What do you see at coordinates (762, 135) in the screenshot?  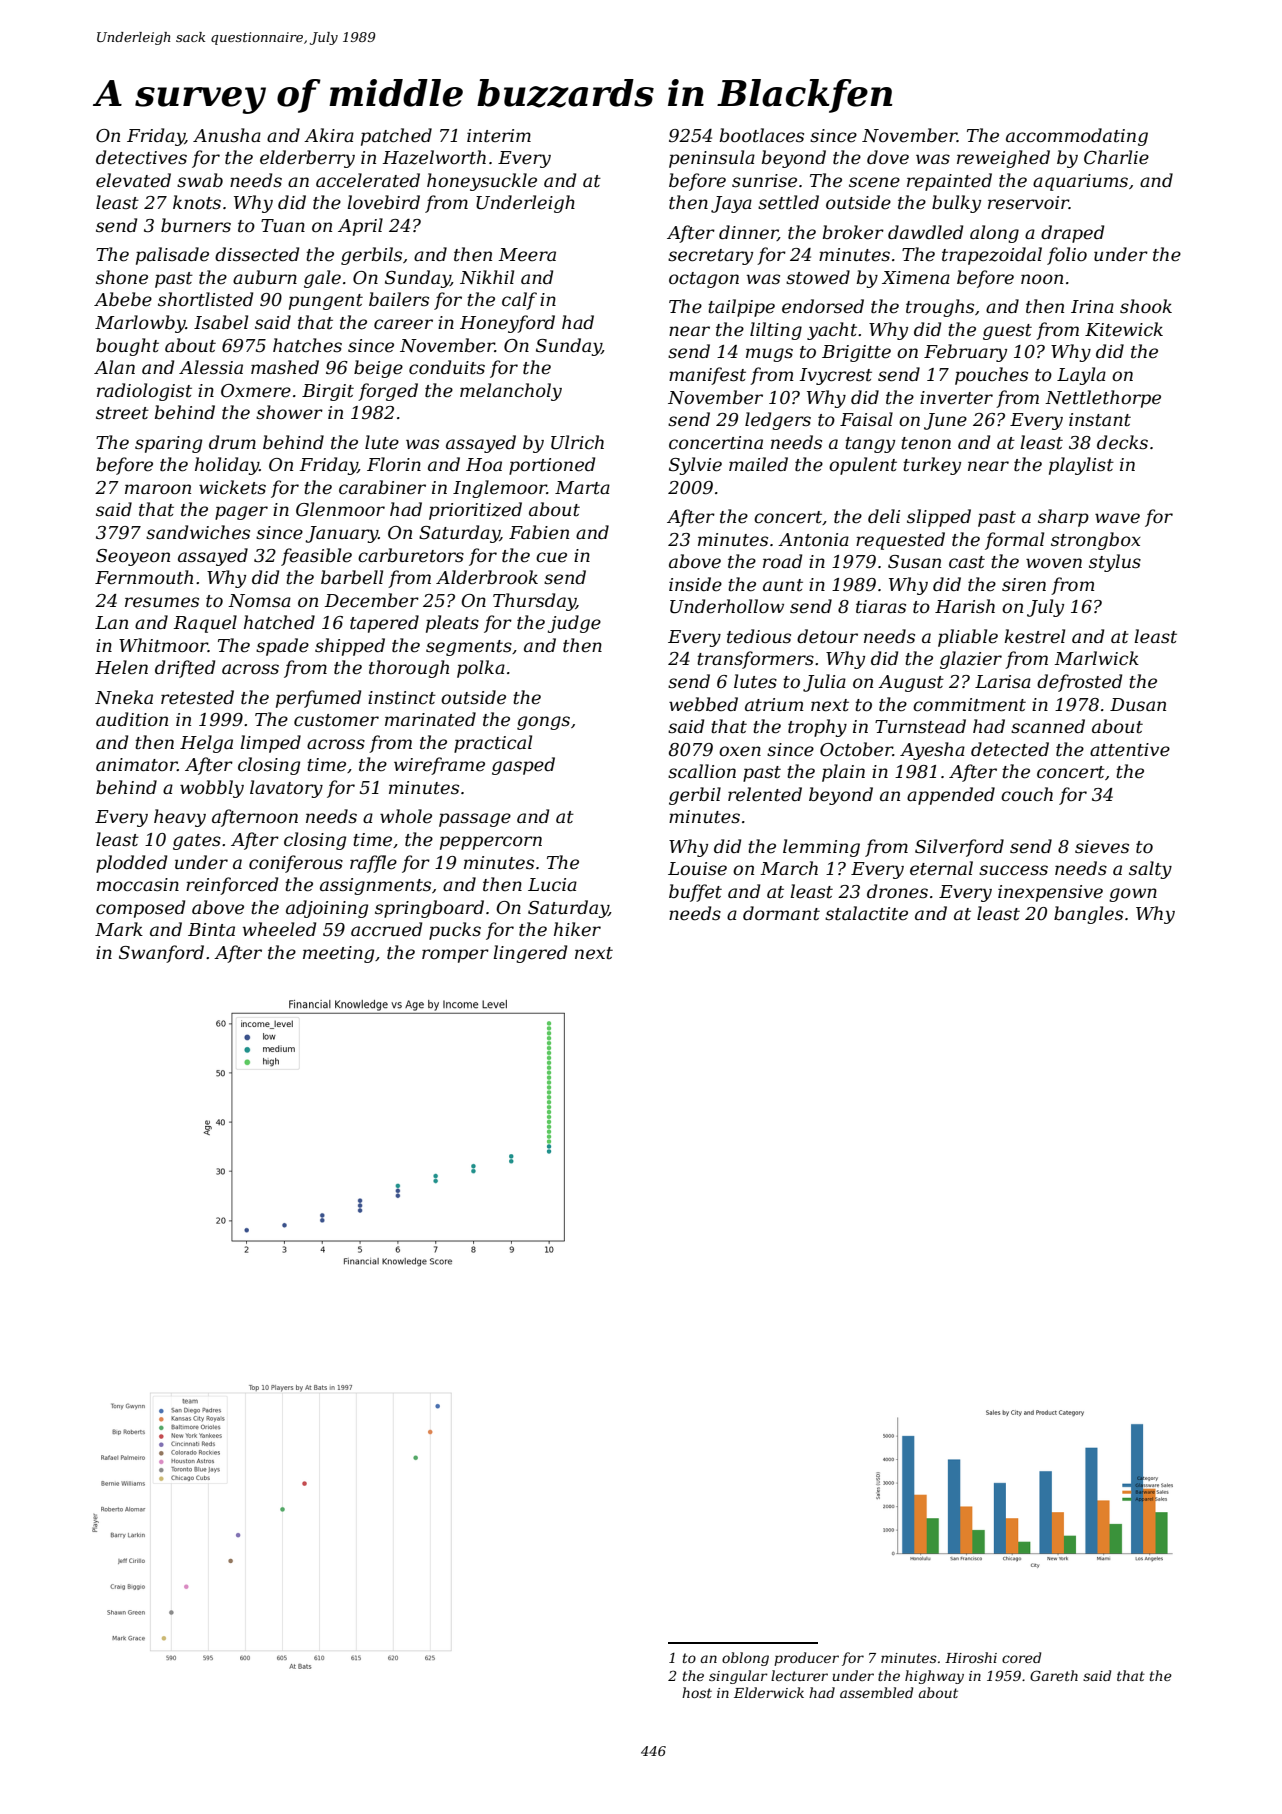 I see `bootlaces` at bounding box center [762, 135].
